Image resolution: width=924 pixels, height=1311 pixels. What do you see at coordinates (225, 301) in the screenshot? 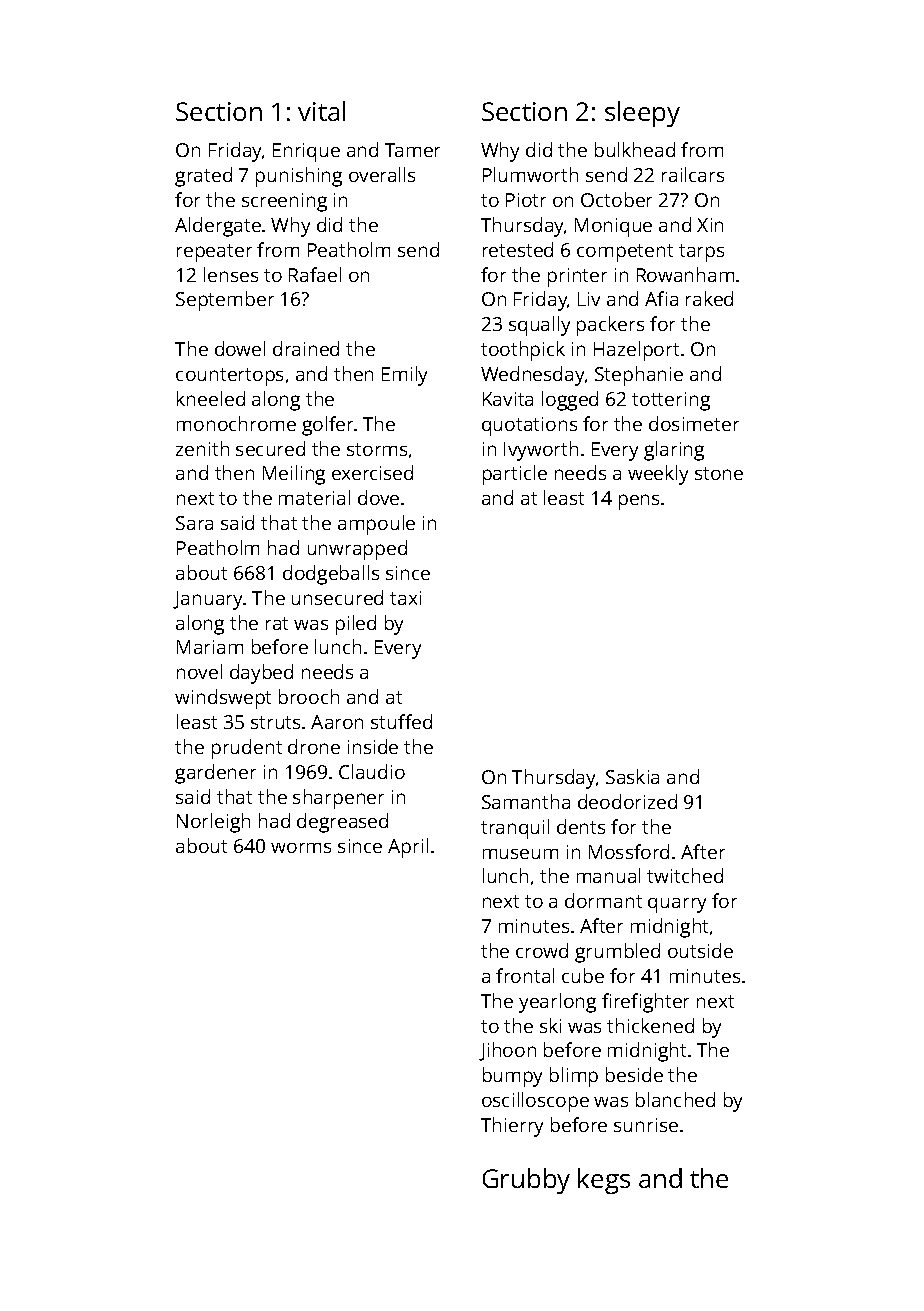
I see `September` at bounding box center [225, 301].
